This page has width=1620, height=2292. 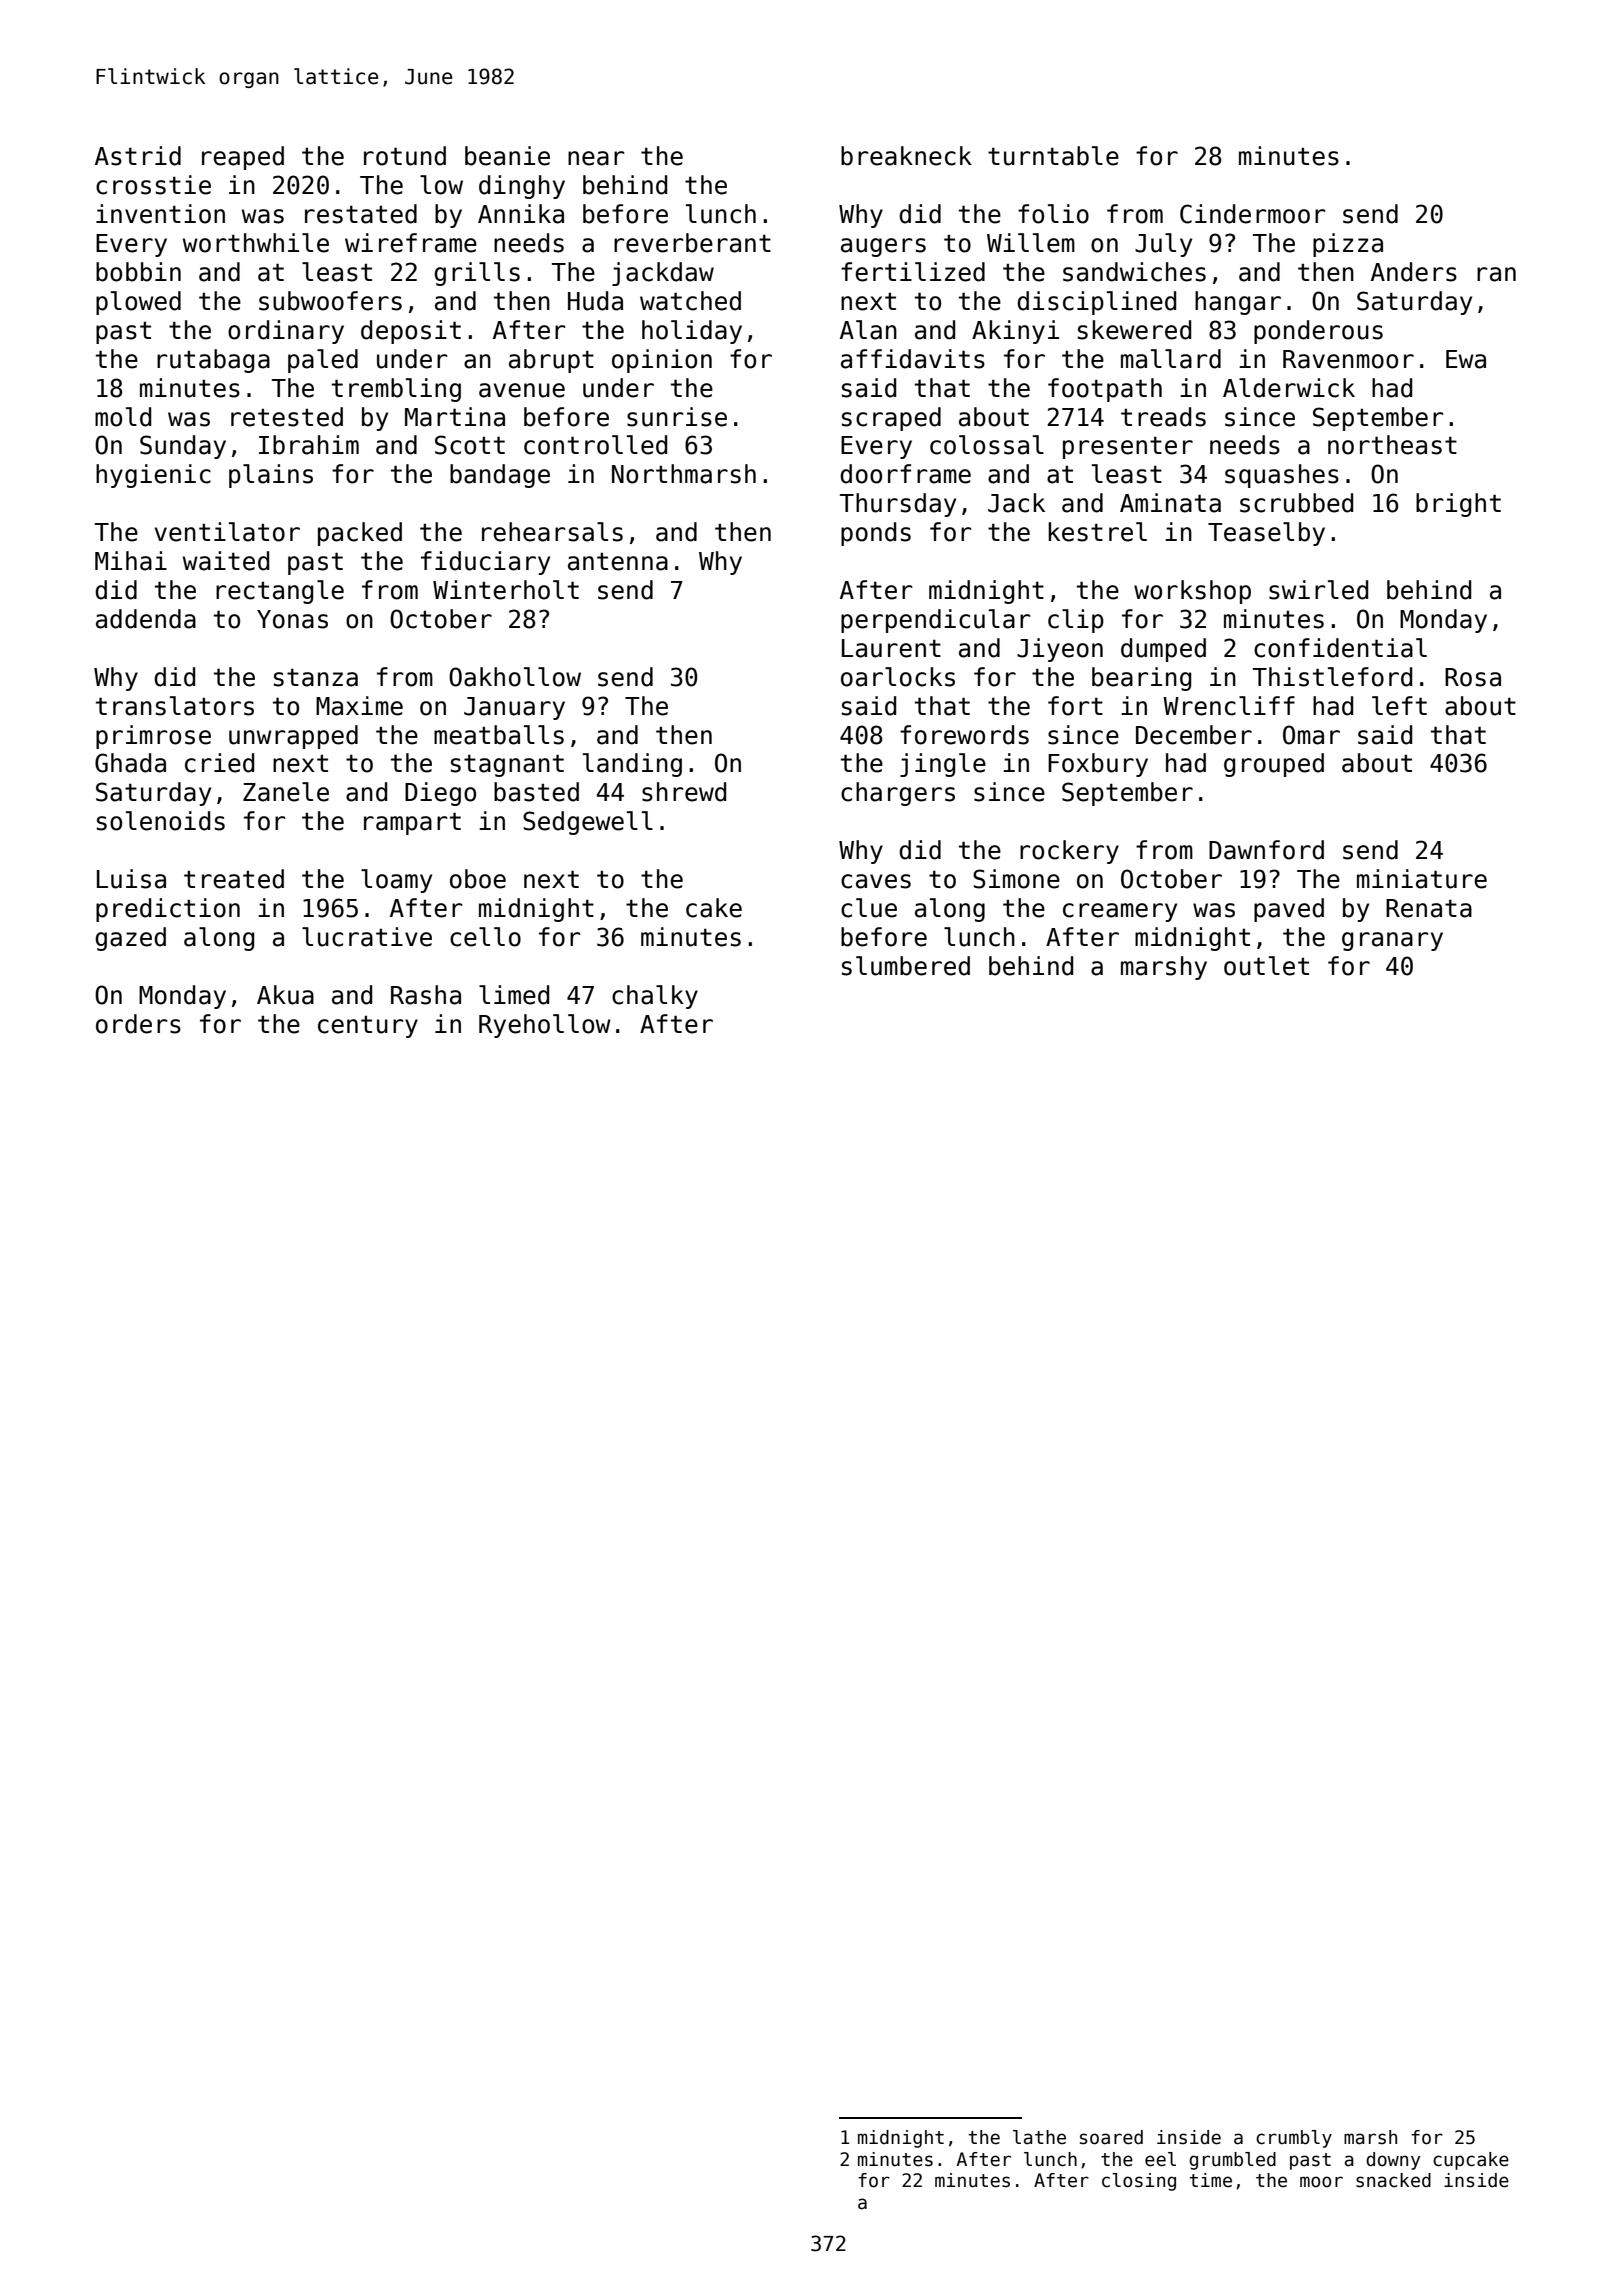 I want to click on closing, so click(x=1139, y=2182).
